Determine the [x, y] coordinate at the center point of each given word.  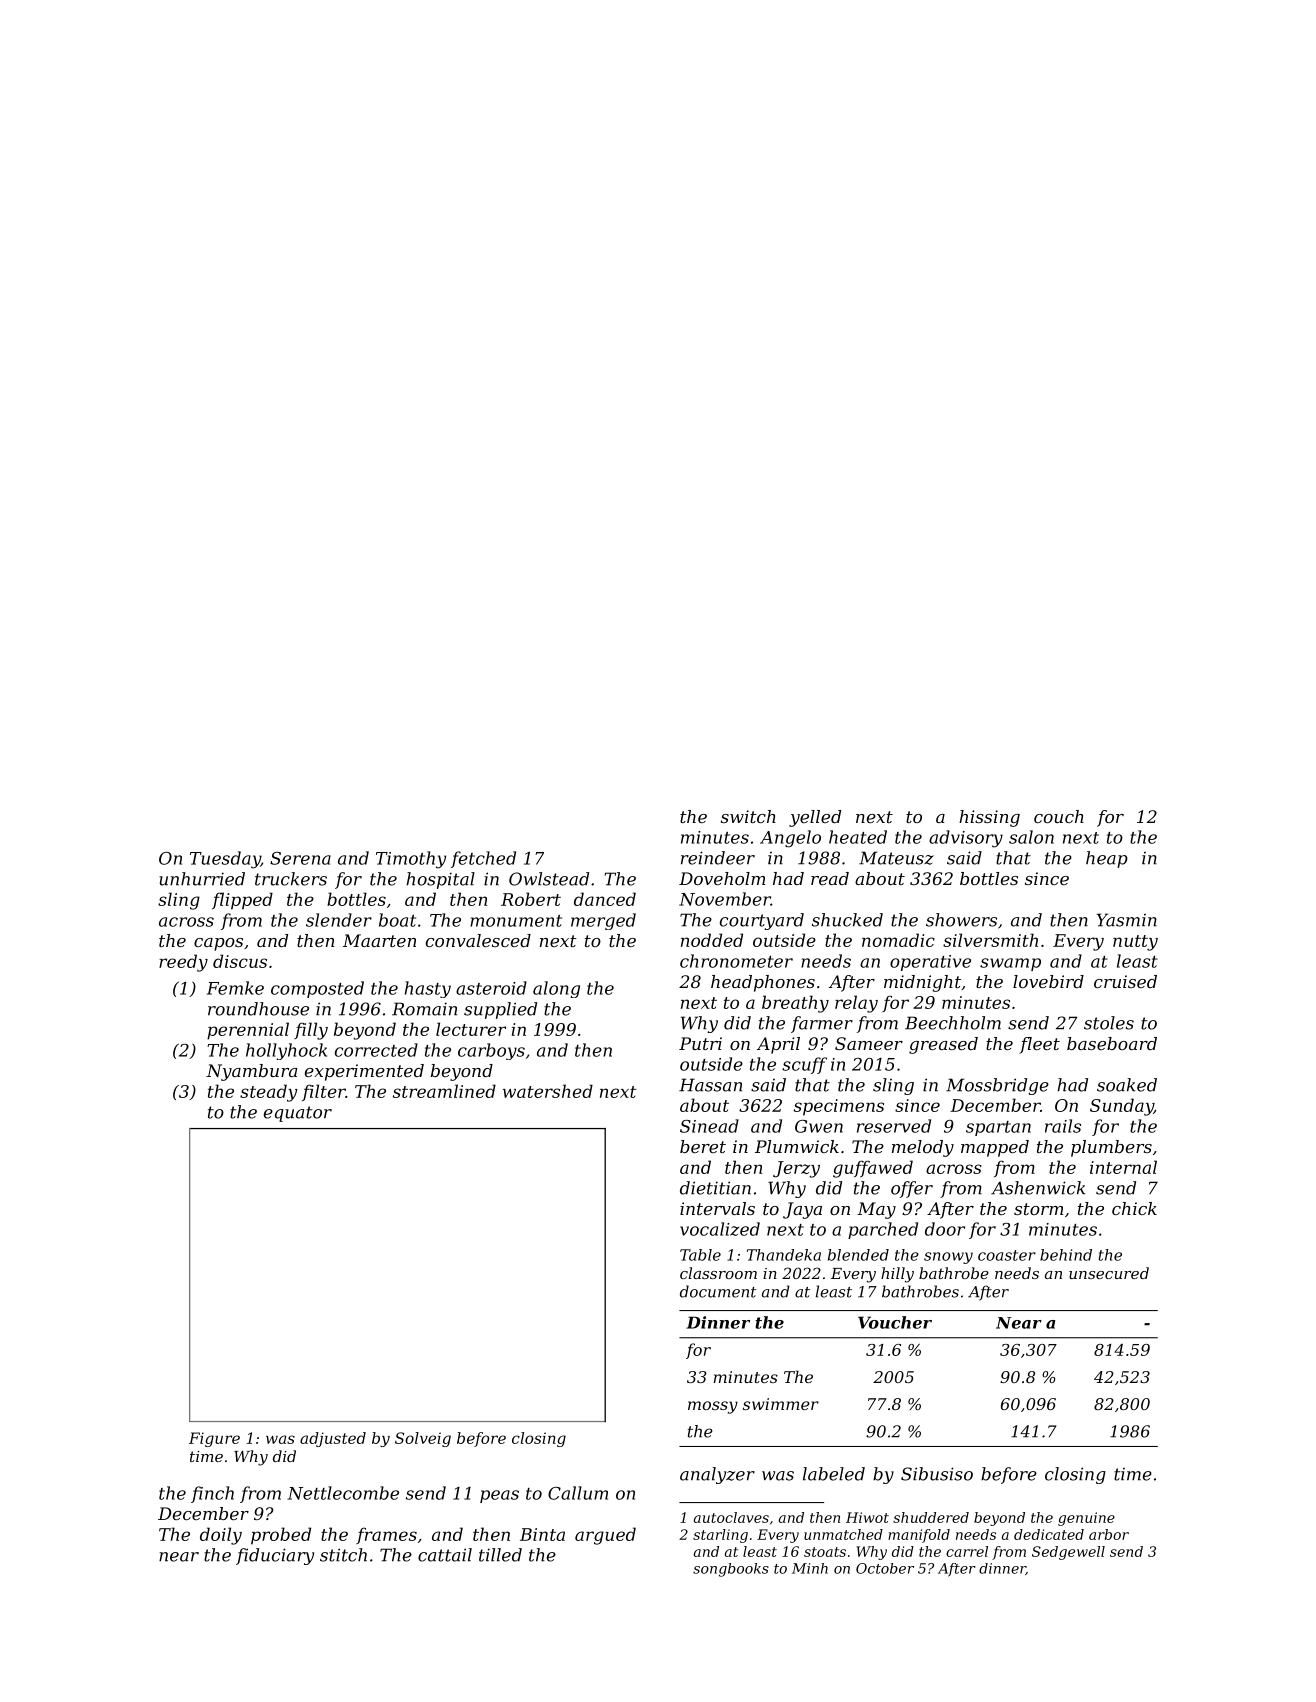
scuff [804, 1065]
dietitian [715, 1188]
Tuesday [225, 860]
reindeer [718, 858]
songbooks [731, 1570]
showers [961, 920]
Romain [424, 1009]
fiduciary [275, 1556]
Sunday [1122, 1107]
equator [298, 1114]
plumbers [1111, 1148]
